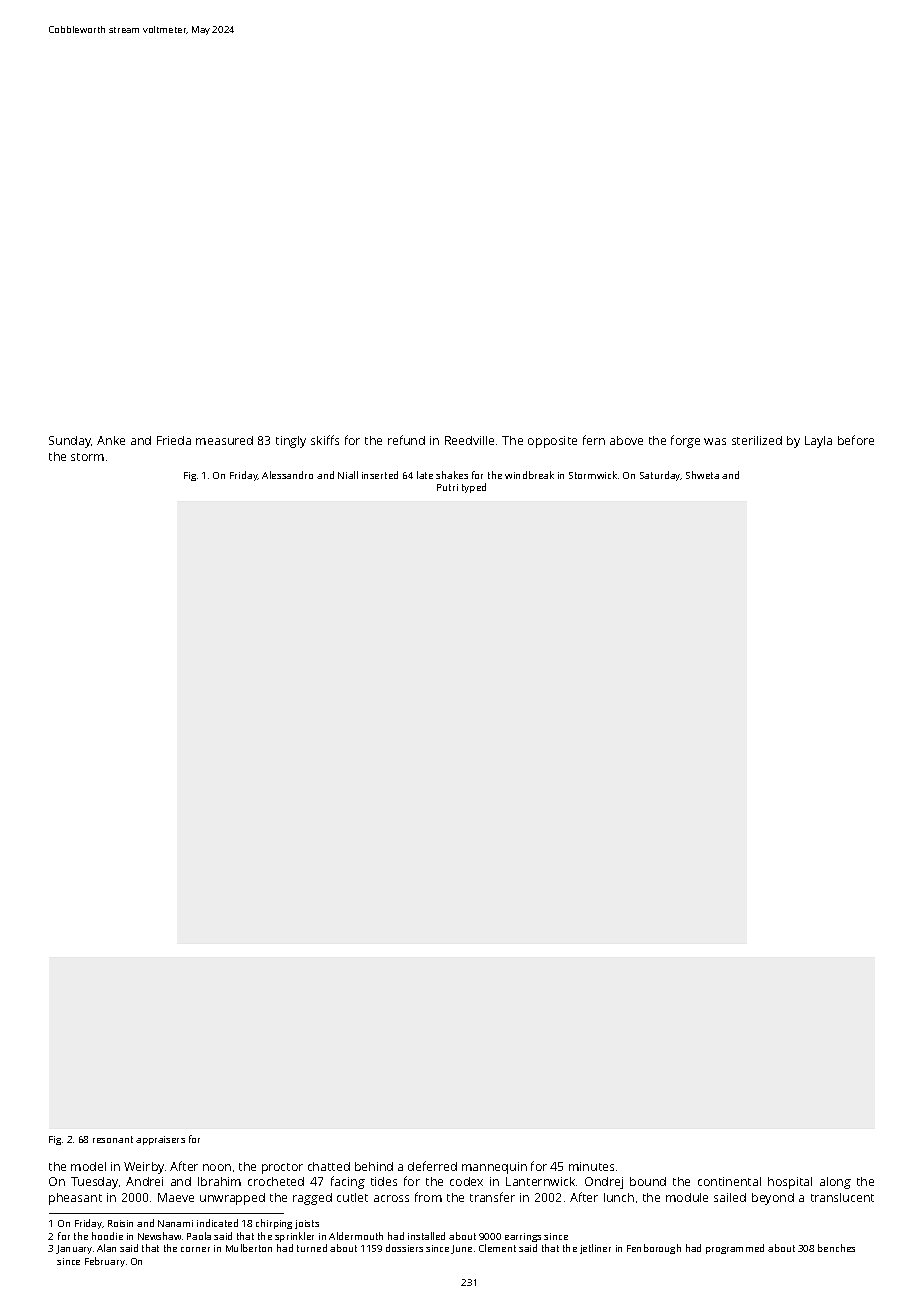 The width and height of the image is (924, 1308). Describe the element at coordinates (174, 440) in the image. I see `Frieda` at that location.
